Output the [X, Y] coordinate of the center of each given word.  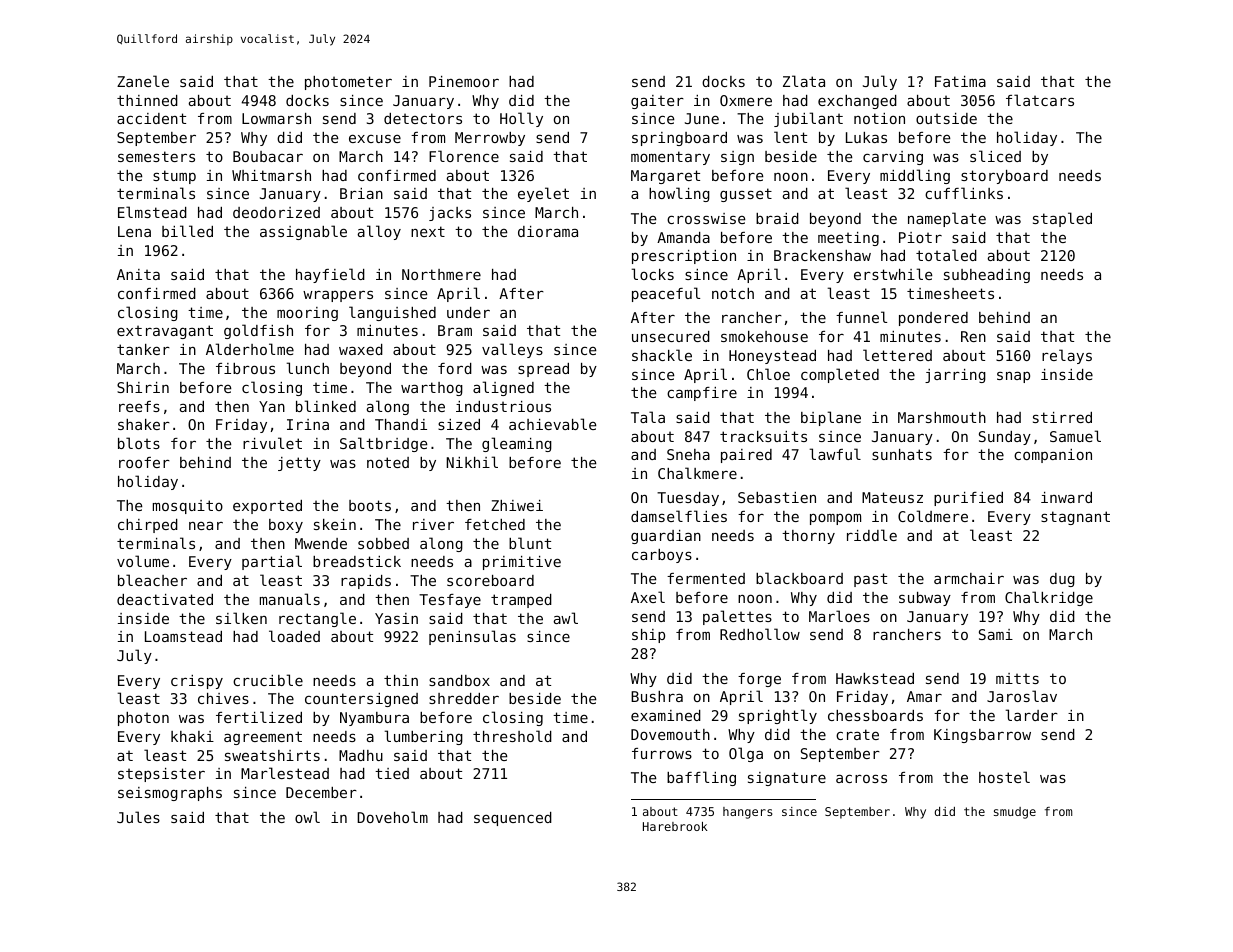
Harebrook [675, 826]
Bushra [657, 696]
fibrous [245, 368]
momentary [670, 158]
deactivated [165, 599]
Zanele [143, 81]
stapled [1062, 219]
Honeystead [772, 357]
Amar [924, 696]
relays [1067, 356]
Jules [138, 817]
